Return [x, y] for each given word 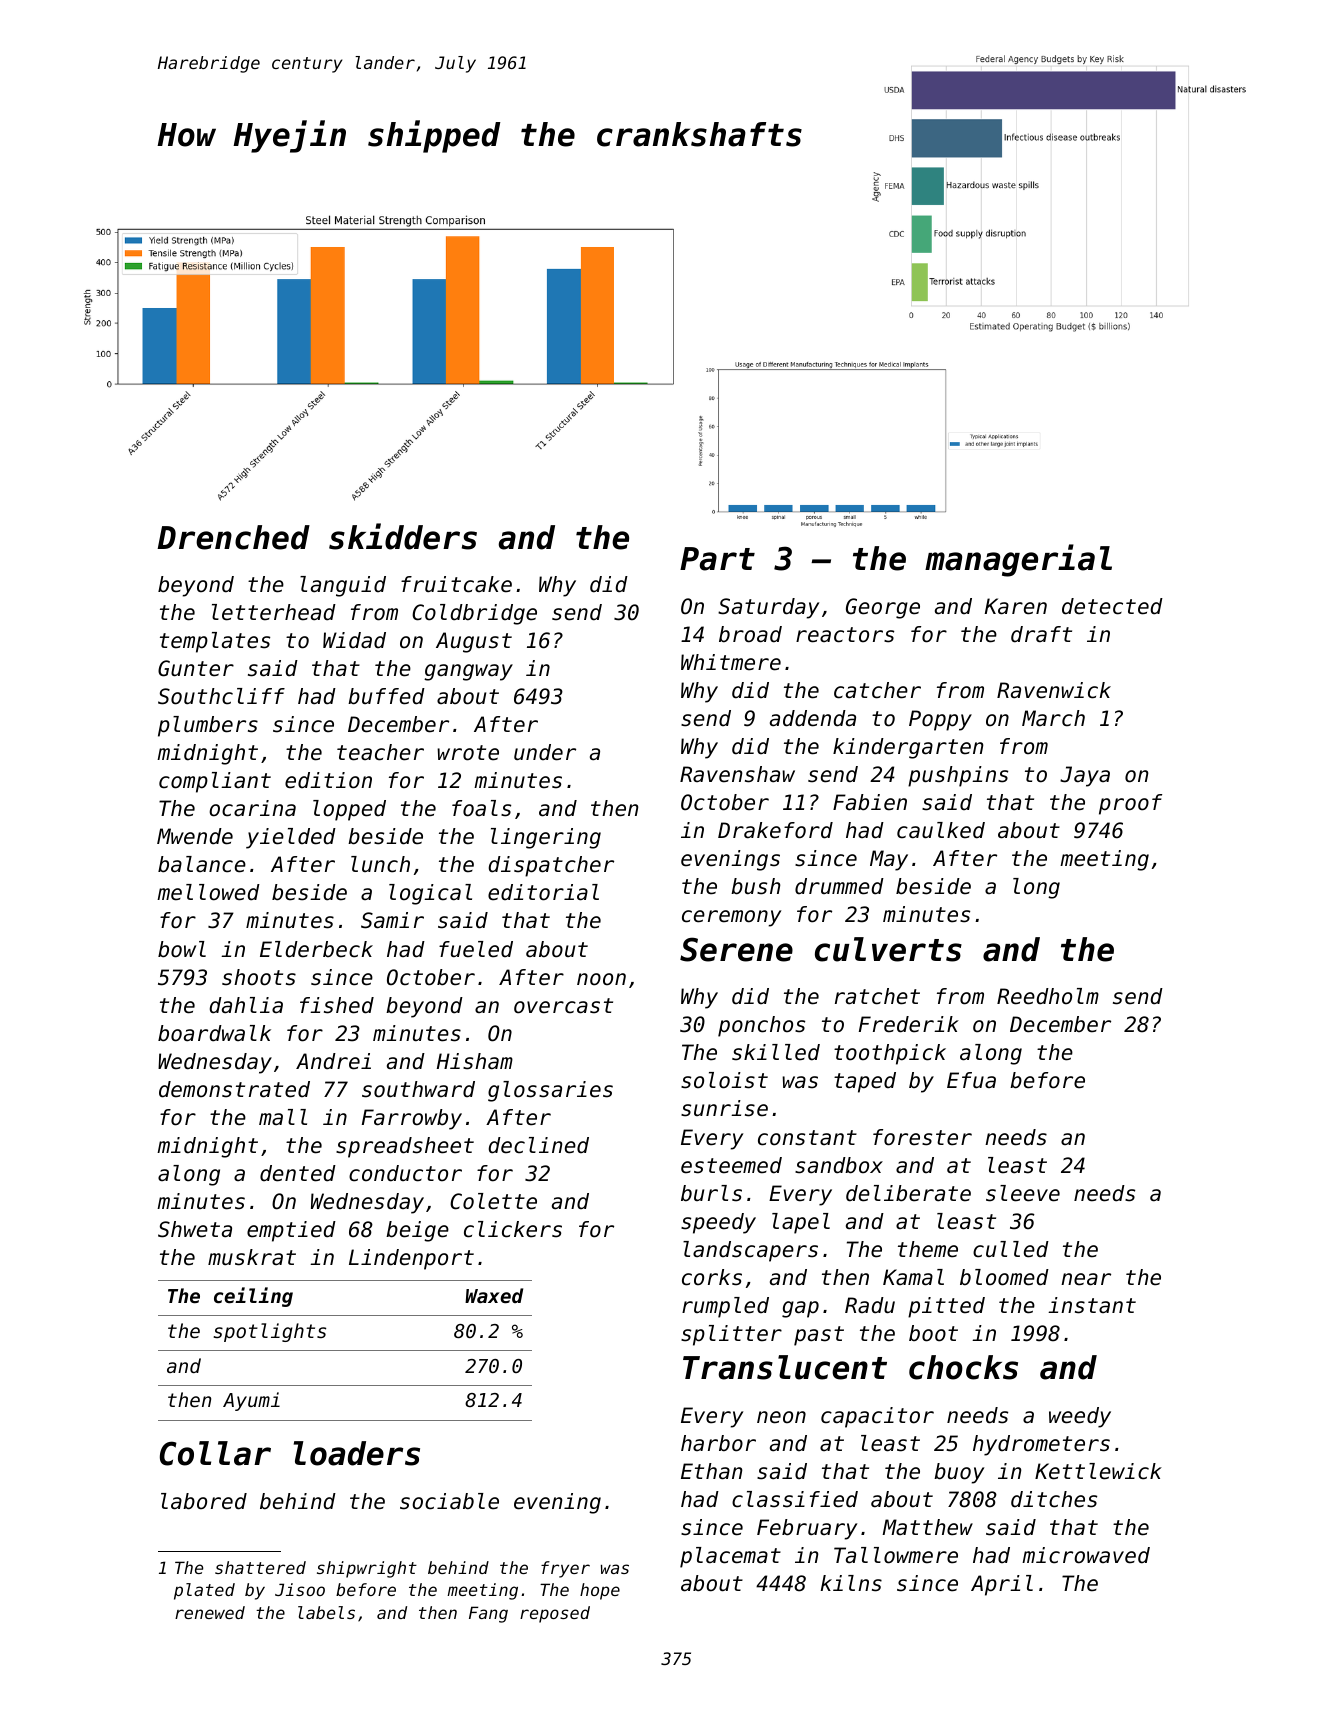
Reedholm [1048, 996]
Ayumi [251, 1401]
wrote [468, 753]
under [545, 752]
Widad [354, 640]
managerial [1018, 560]
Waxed [494, 1295]
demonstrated [234, 1089]
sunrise [724, 1108]
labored [204, 1501]
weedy [1080, 1417]
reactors [845, 635]
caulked [941, 830]
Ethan [711, 1471]
